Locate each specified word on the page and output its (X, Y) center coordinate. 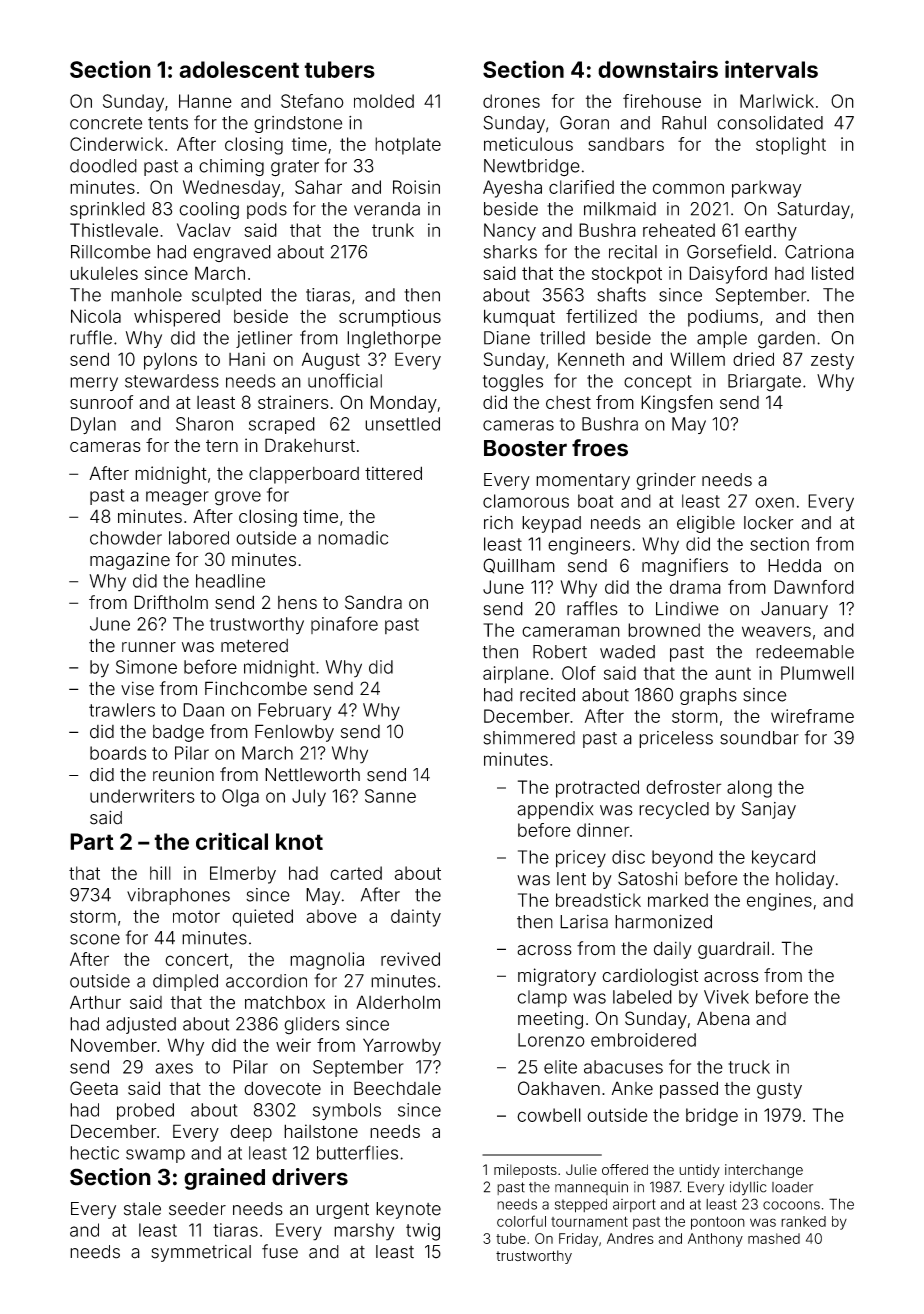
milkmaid (620, 209)
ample (722, 339)
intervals (771, 69)
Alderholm (398, 1002)
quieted (262, 918)
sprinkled (107, 210)
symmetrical (201, 1253)
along (749, 789)
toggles (513, 383)
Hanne (205, 101)
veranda (387, 209)
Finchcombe (256, 688)
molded (384, 101)
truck (749, 1067)
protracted (597, 789)
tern (222, 446)
